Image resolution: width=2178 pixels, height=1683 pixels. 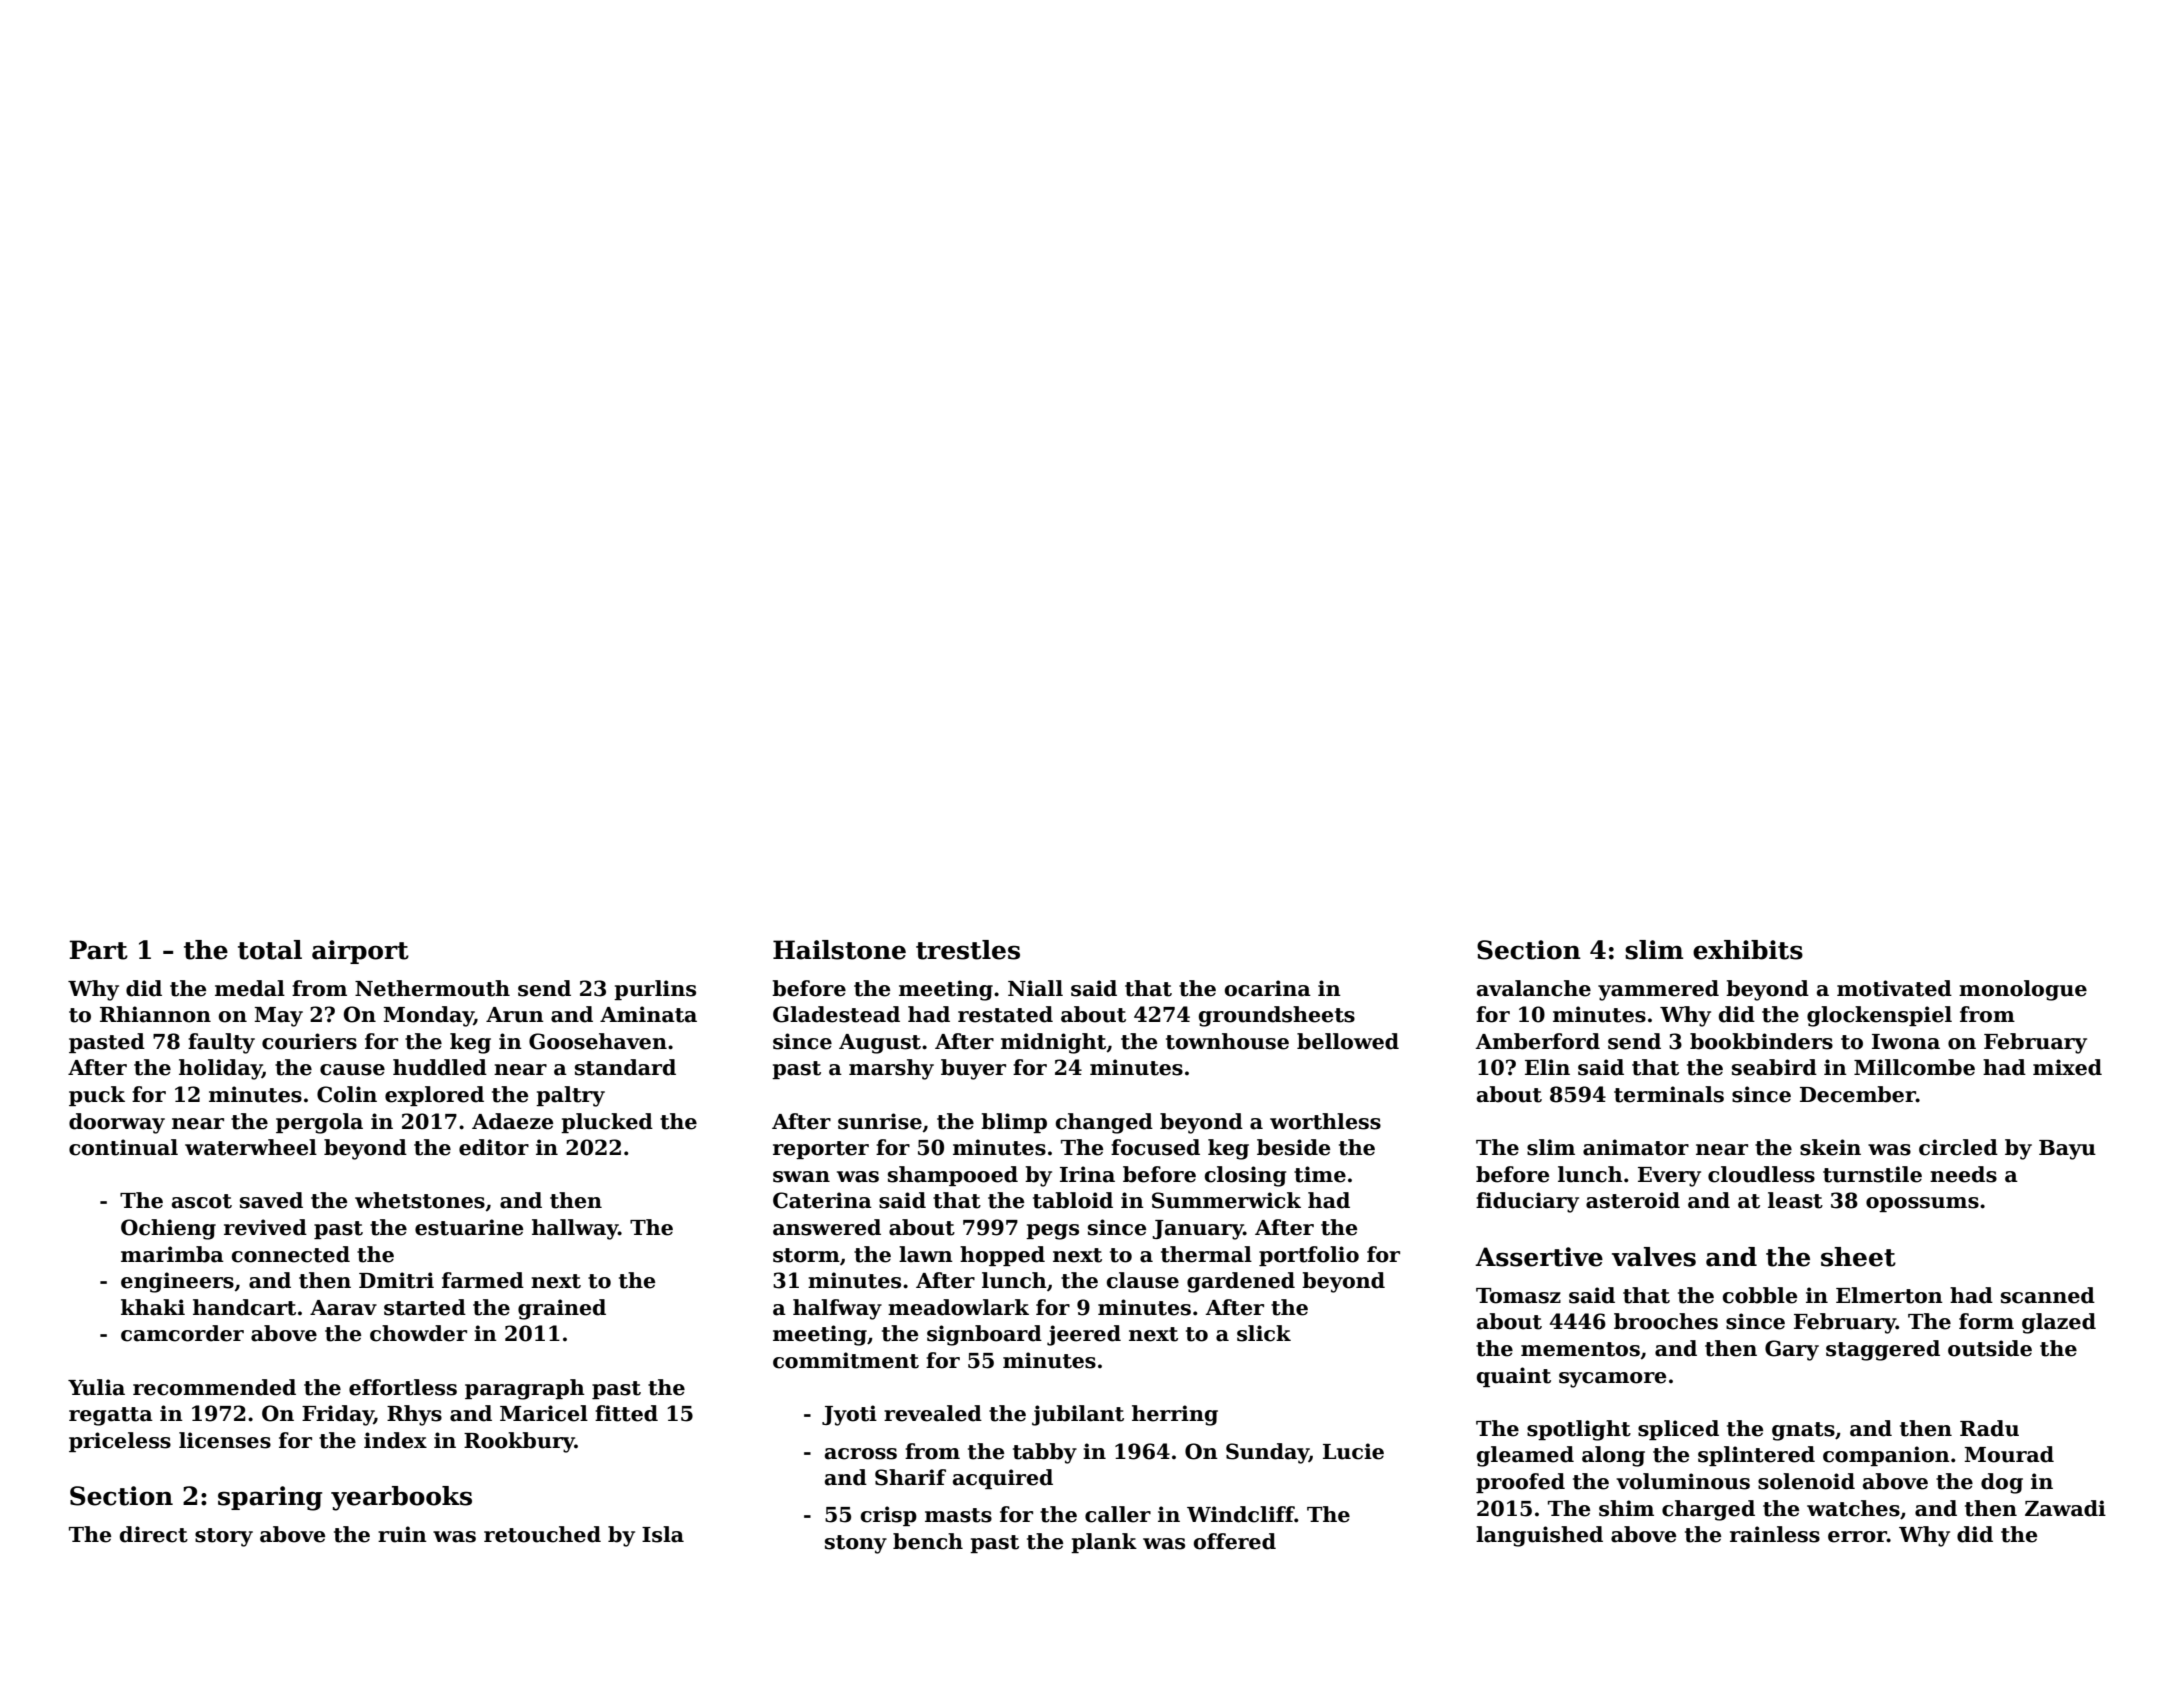 I want to click on trestles, so click(x=968, y=950).
